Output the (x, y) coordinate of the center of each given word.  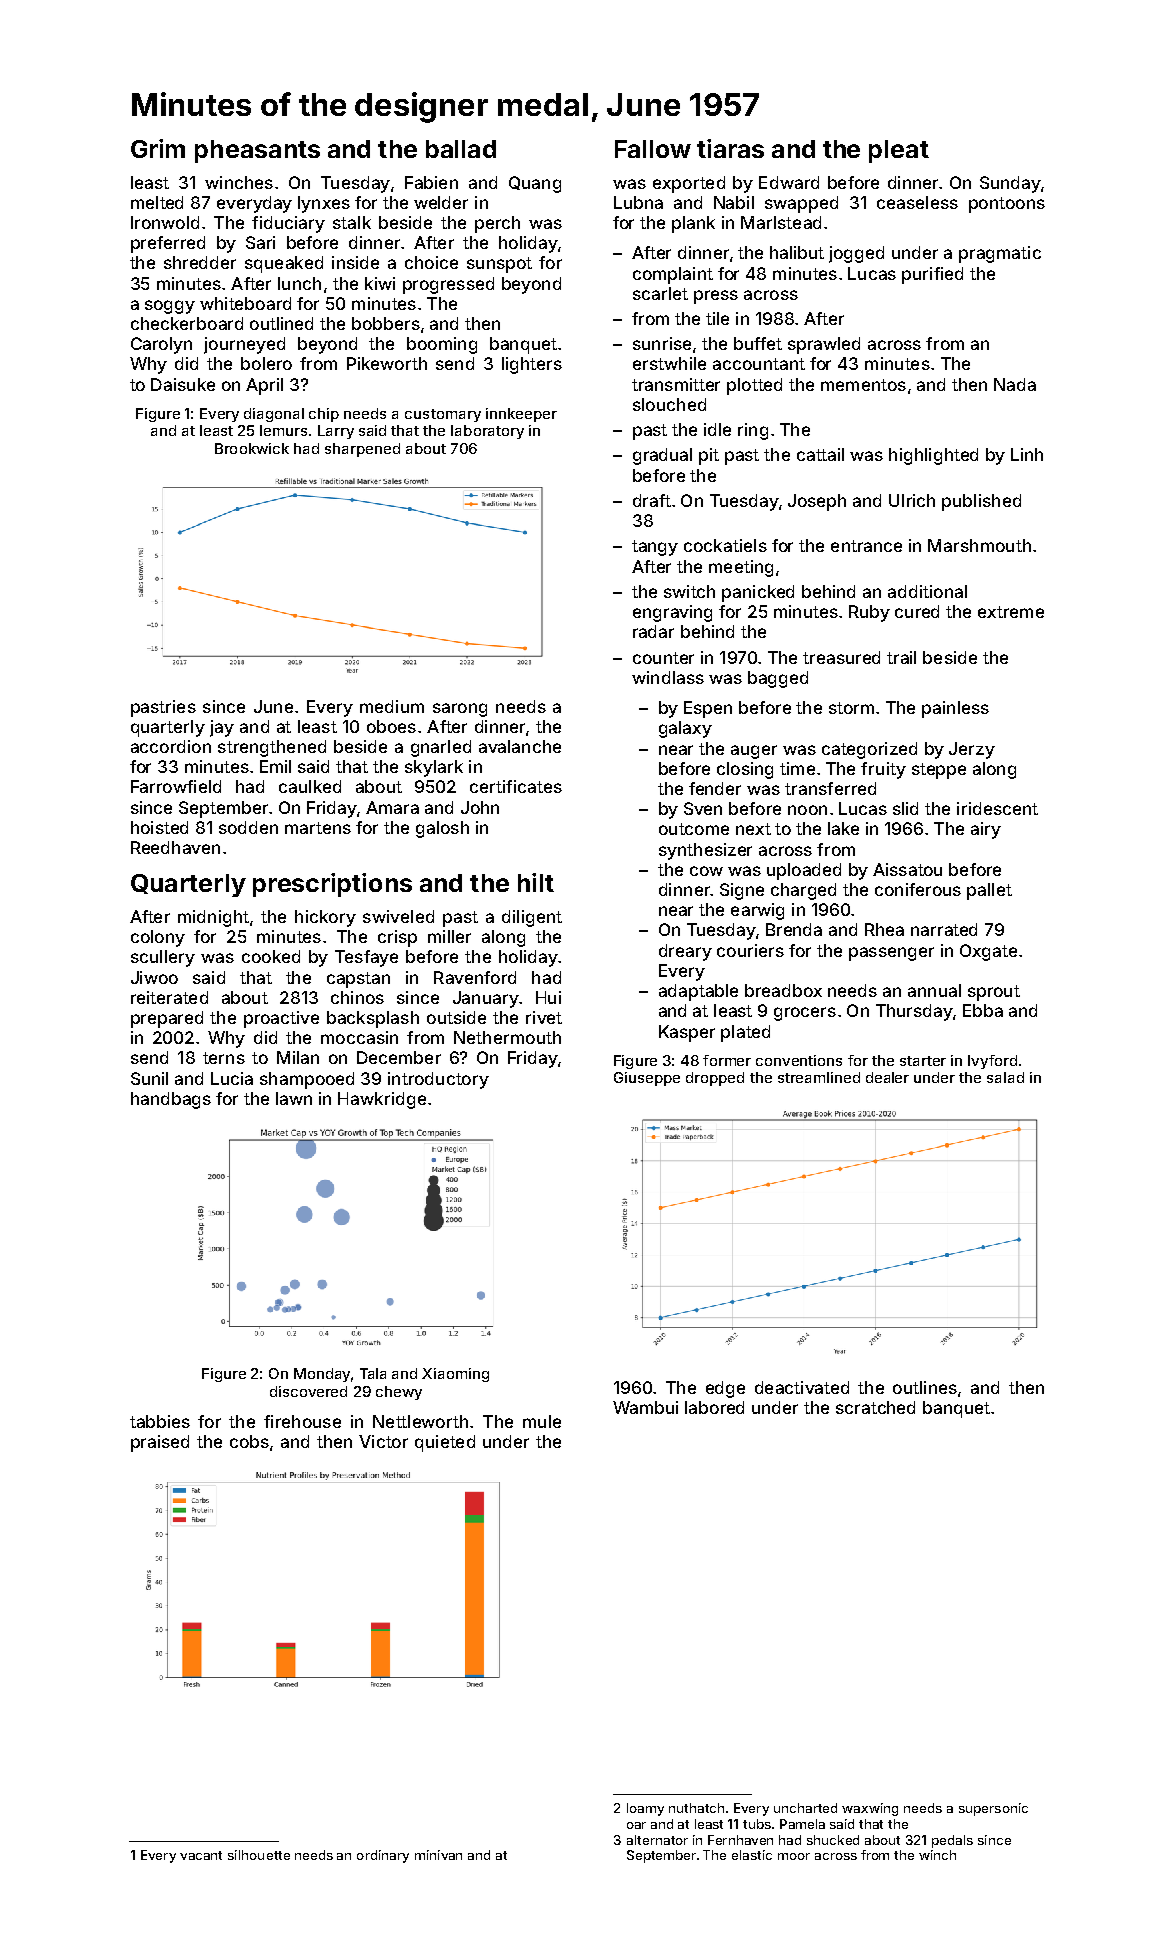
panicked (758, 593)
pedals (952, 1841)
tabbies (160, 1421)
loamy (645, 1809)
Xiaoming (455, 1375)
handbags (171, 1100)
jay (222, 728)
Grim (158, 148)
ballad (461, 149)
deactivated (802, 1387)
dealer (887, 1077)
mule (542, 1421)
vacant (201, 1855)
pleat (899, 151)
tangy (655, 548)
